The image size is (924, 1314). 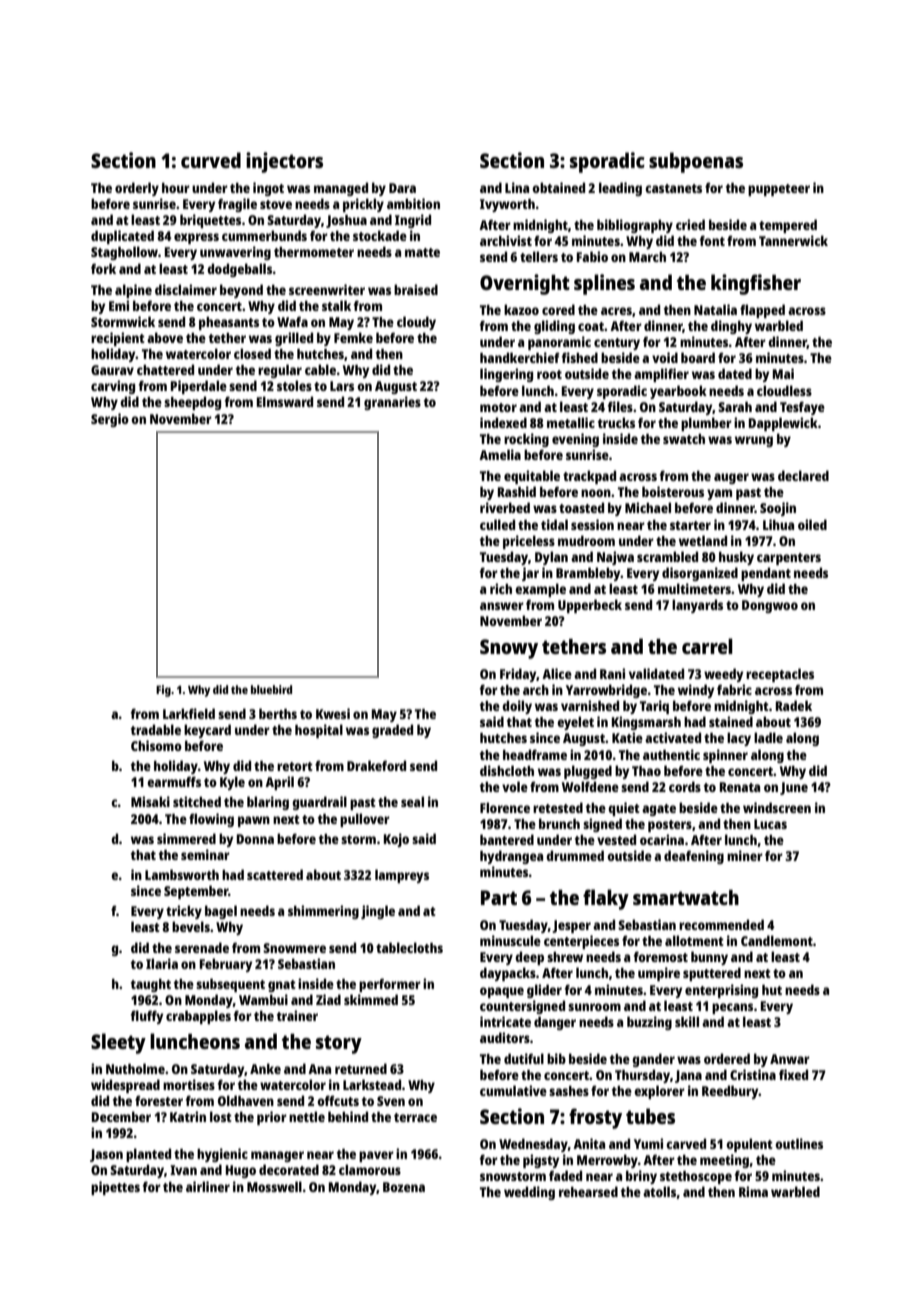 I want to click on Overnight, so click(x=525, y=284).
